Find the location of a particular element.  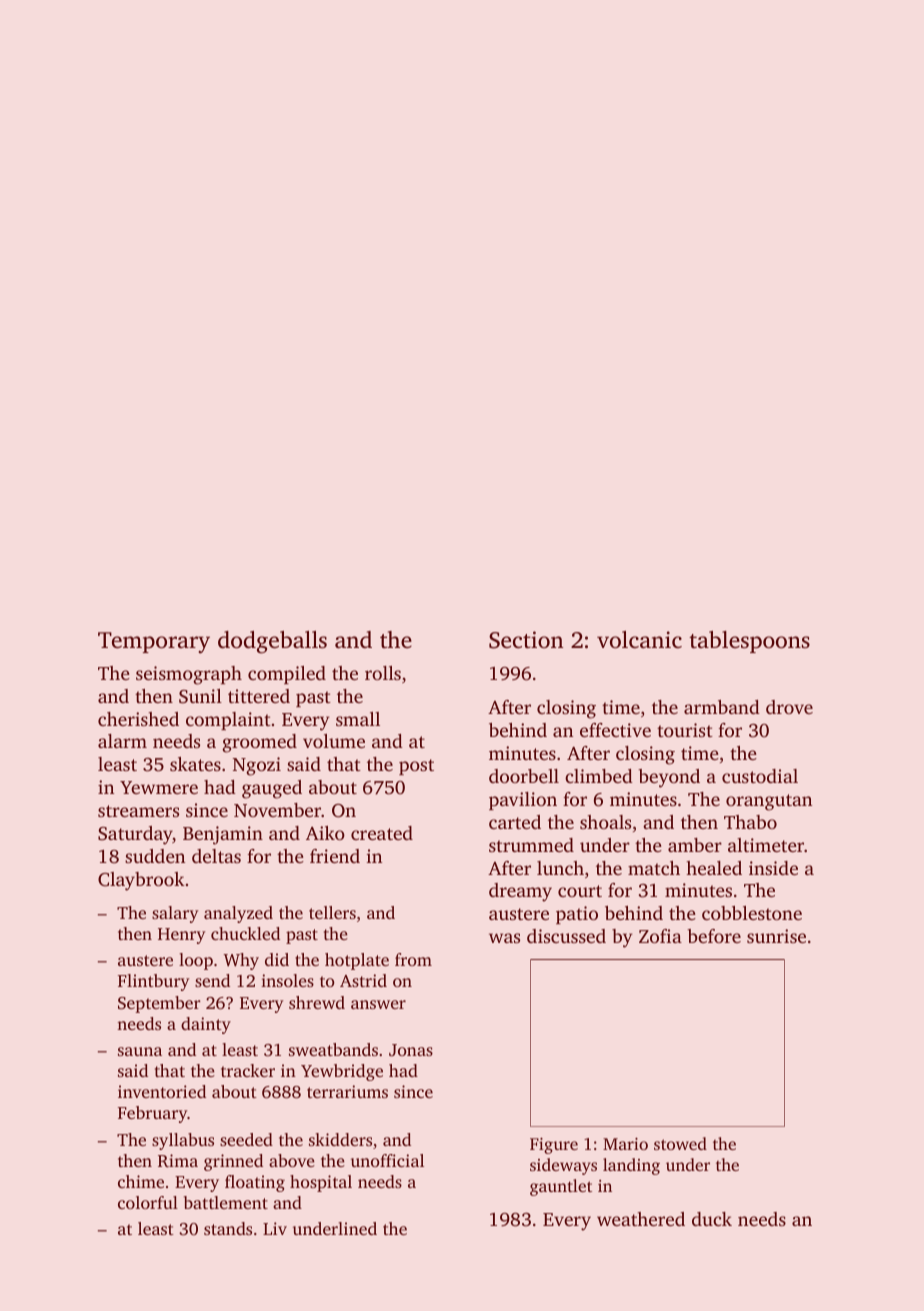

colorful is located at coordinates (148, 1202).
